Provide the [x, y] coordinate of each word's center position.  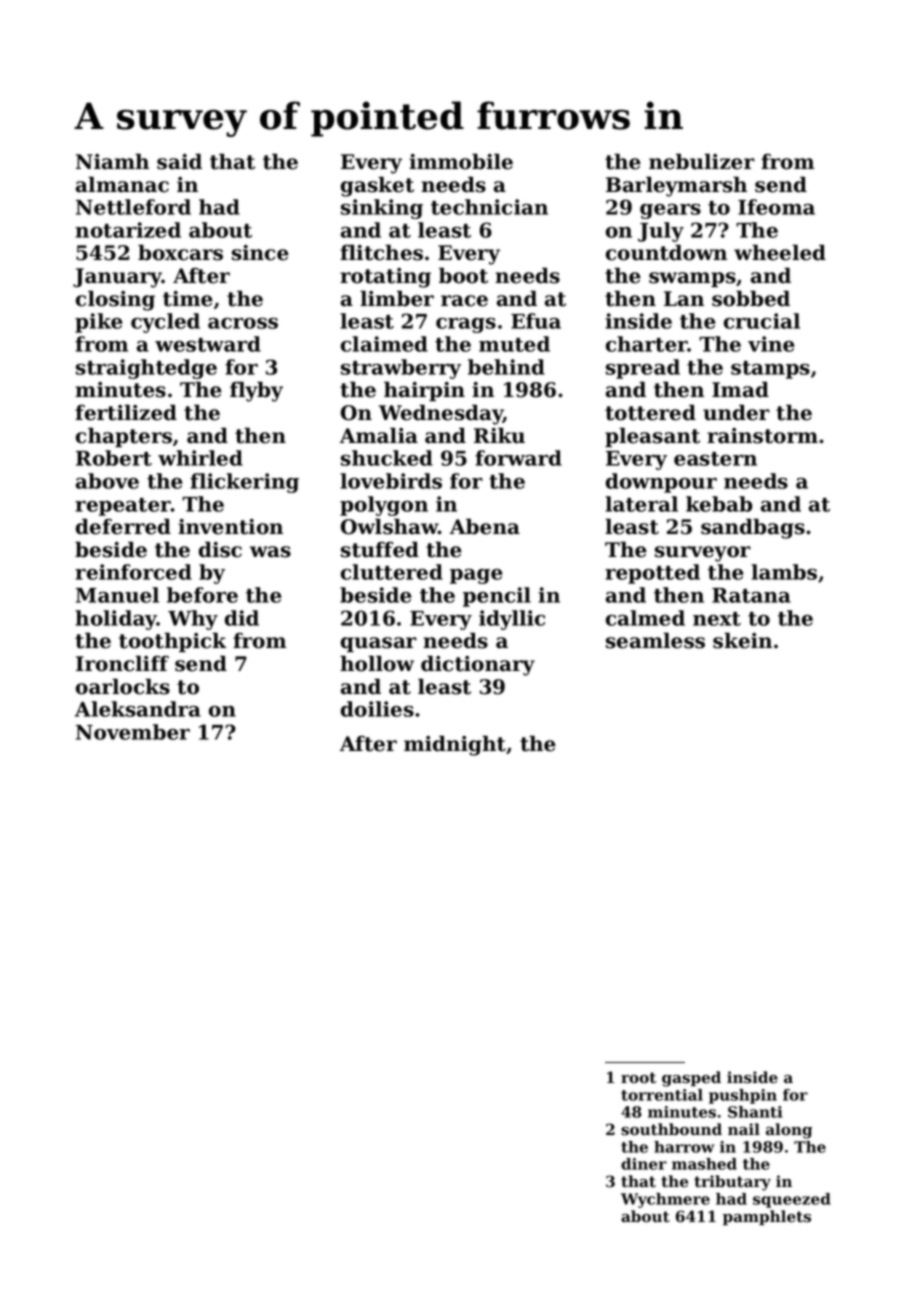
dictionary [478, 665]
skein [742, 640]
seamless [655, 640]
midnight [455, 745]
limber [397, 298]
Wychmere [665, 1200]
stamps [770, 370]
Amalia [379, 435]
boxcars [180, 252]
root [638, 1078]
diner [644, 1164]
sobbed [751, 298]
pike [98, 323]
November [133, 732]
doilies [377, 709]
